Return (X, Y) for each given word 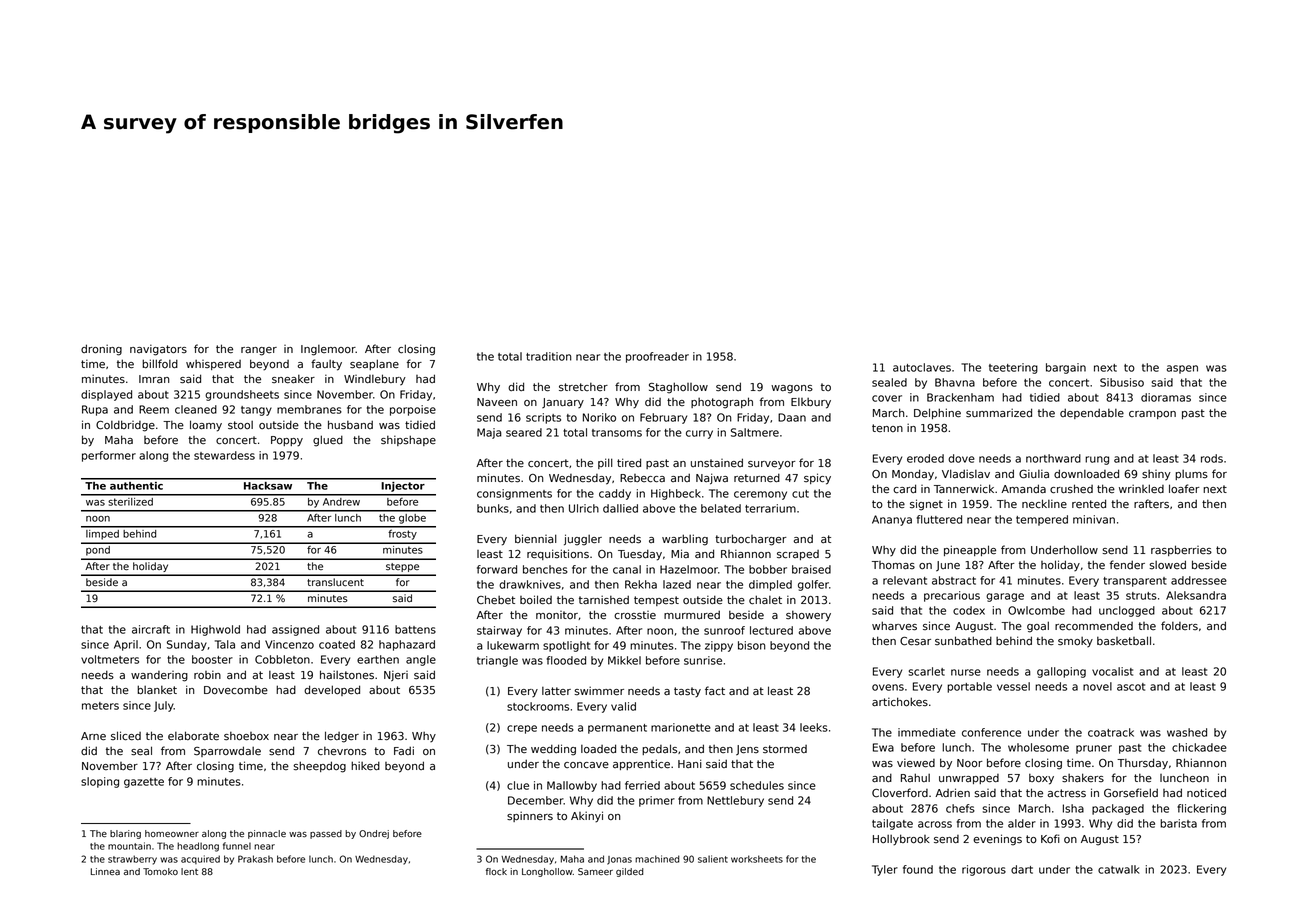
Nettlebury (735, 801)
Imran (154, 379)
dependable (1092, 413)
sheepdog (319, 767)
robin (207, 674)
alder (1022, 823)
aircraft (151, 629)
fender (1127, 565)
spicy (817, 479)
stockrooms (538, 706)
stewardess (224, 455)
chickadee (1199, 747)
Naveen (497, 402)
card (904, 489)
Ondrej (374, 834)
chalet (765, 600)
